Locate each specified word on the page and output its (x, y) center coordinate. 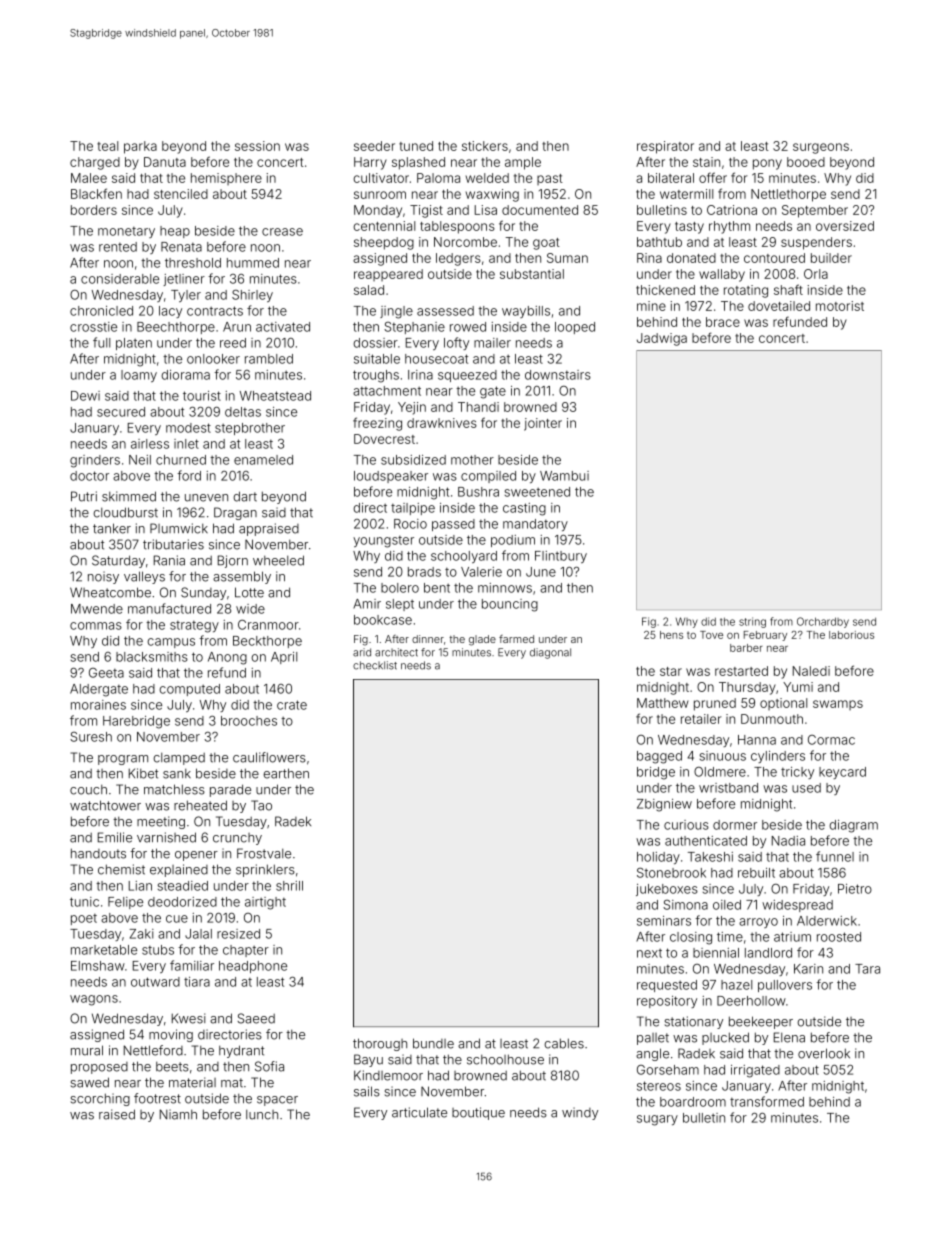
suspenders (816, 243)
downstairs (558, 375)
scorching (100, 1099)
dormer (735, 825)
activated (283, 327)
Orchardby (823, 622)
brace (723, 322)
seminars (664, 921)
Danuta (165, 162)
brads (424, 572)
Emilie (115, 837)
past (550, 179)
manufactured (169, 608)
